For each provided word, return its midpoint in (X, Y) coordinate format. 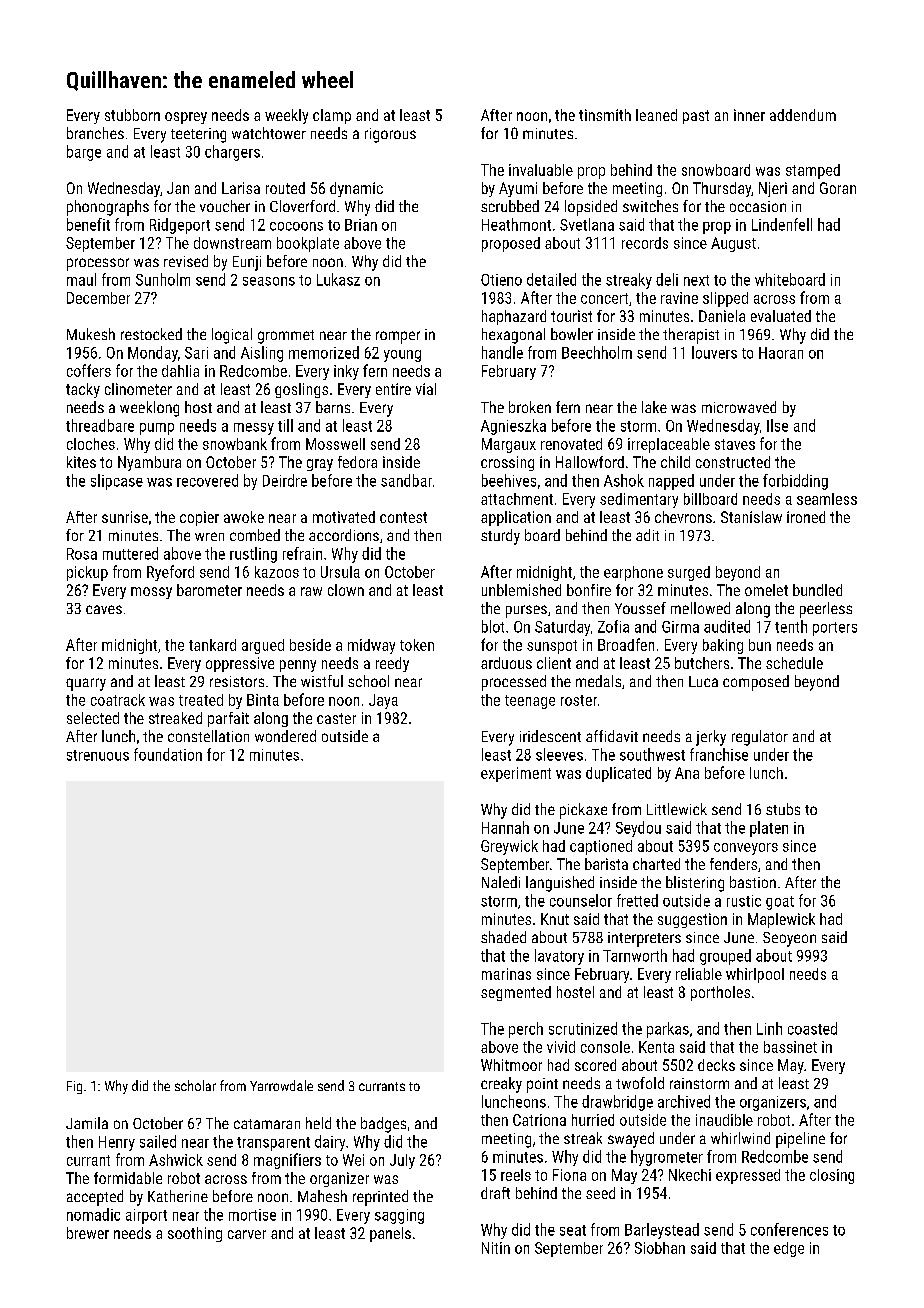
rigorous (390, 135)
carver (247, 1234)
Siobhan (660, 1248)
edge (789, 1249)
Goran (838, 188)
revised (186, 261)
